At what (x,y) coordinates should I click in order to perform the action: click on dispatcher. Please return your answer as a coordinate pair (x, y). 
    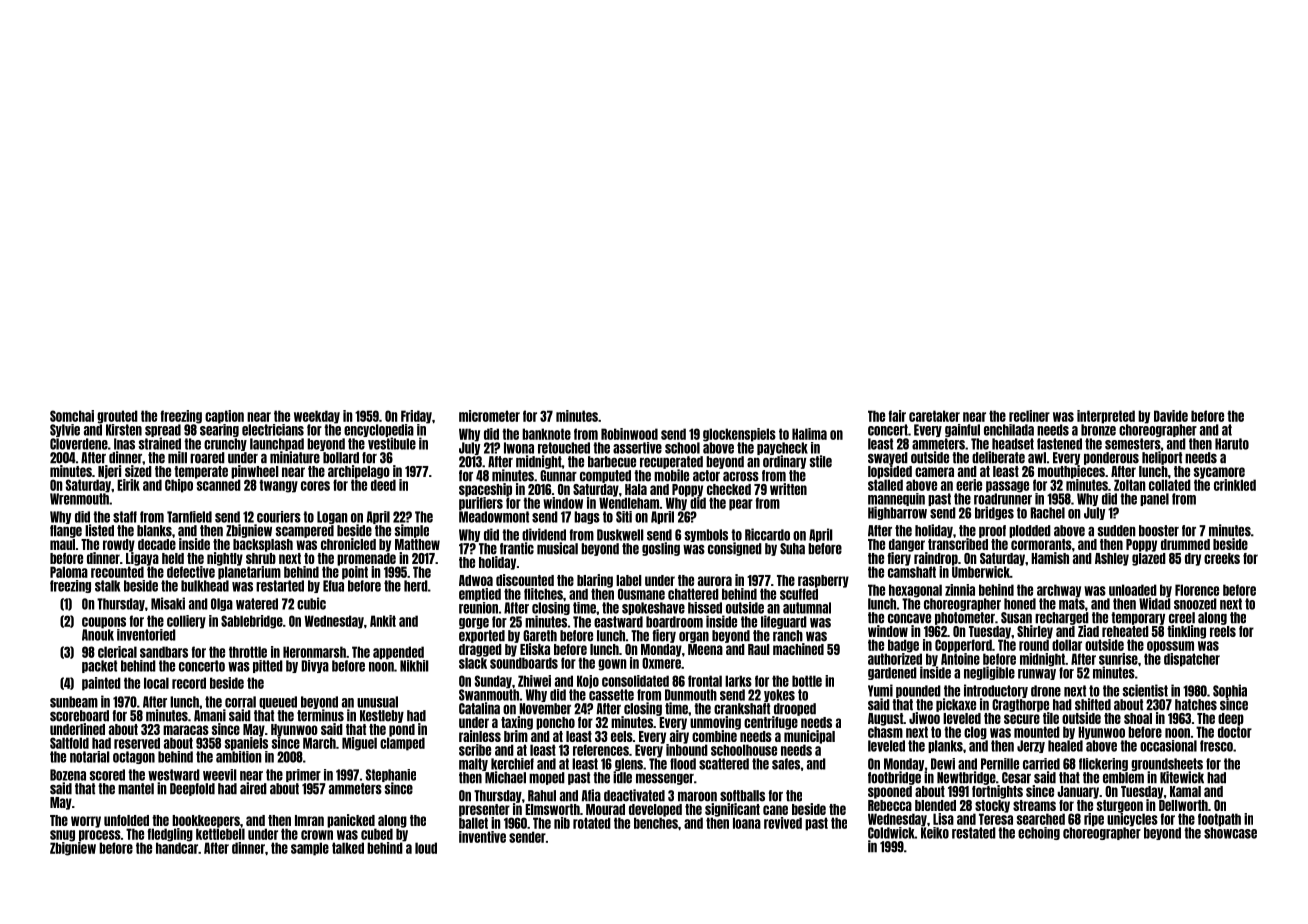
    Looking at the image, I should click on (1192, 660).
